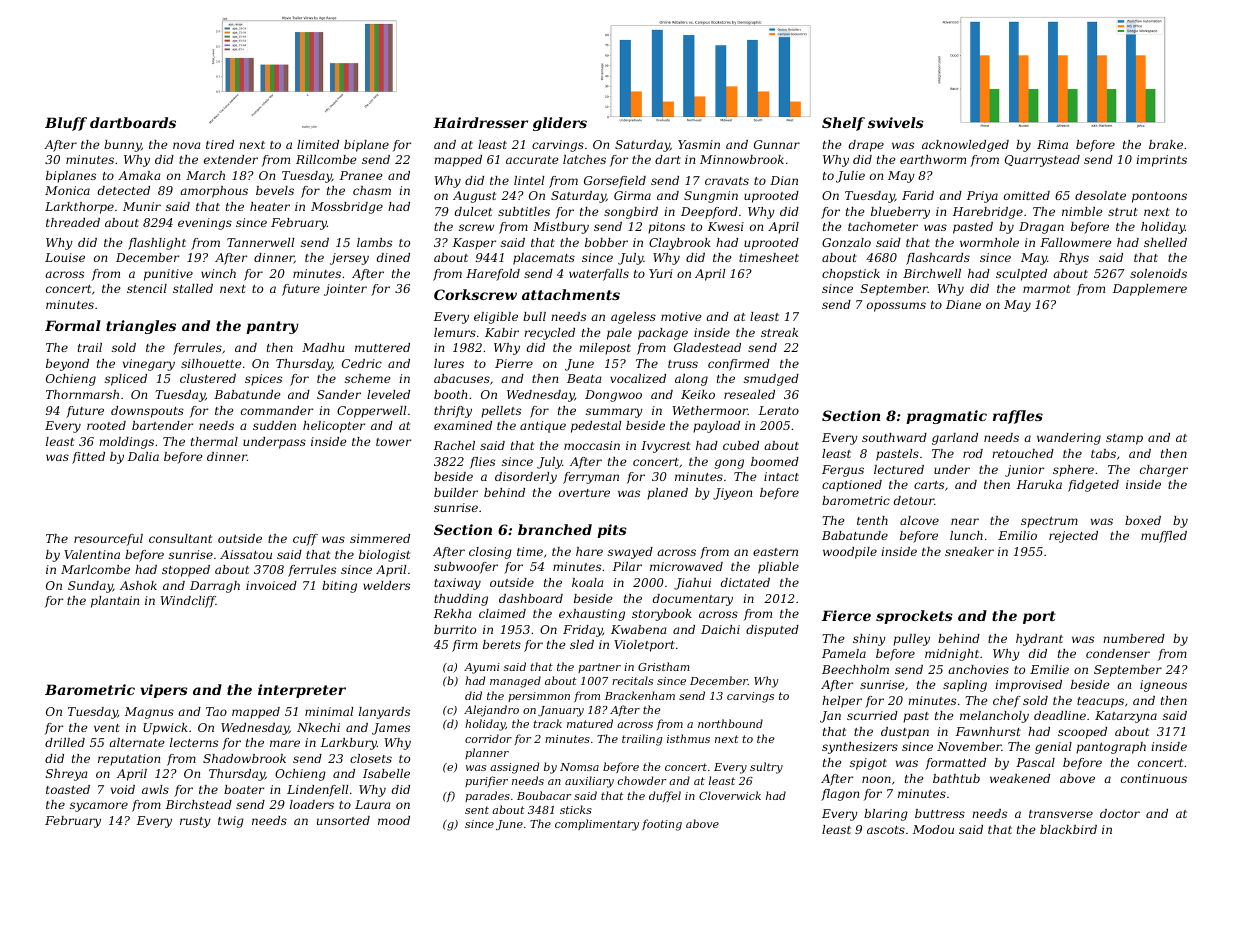  What do you see at coordinates (67, 365) in the image?
I see `beyond` at bounding box center [67, 365].
